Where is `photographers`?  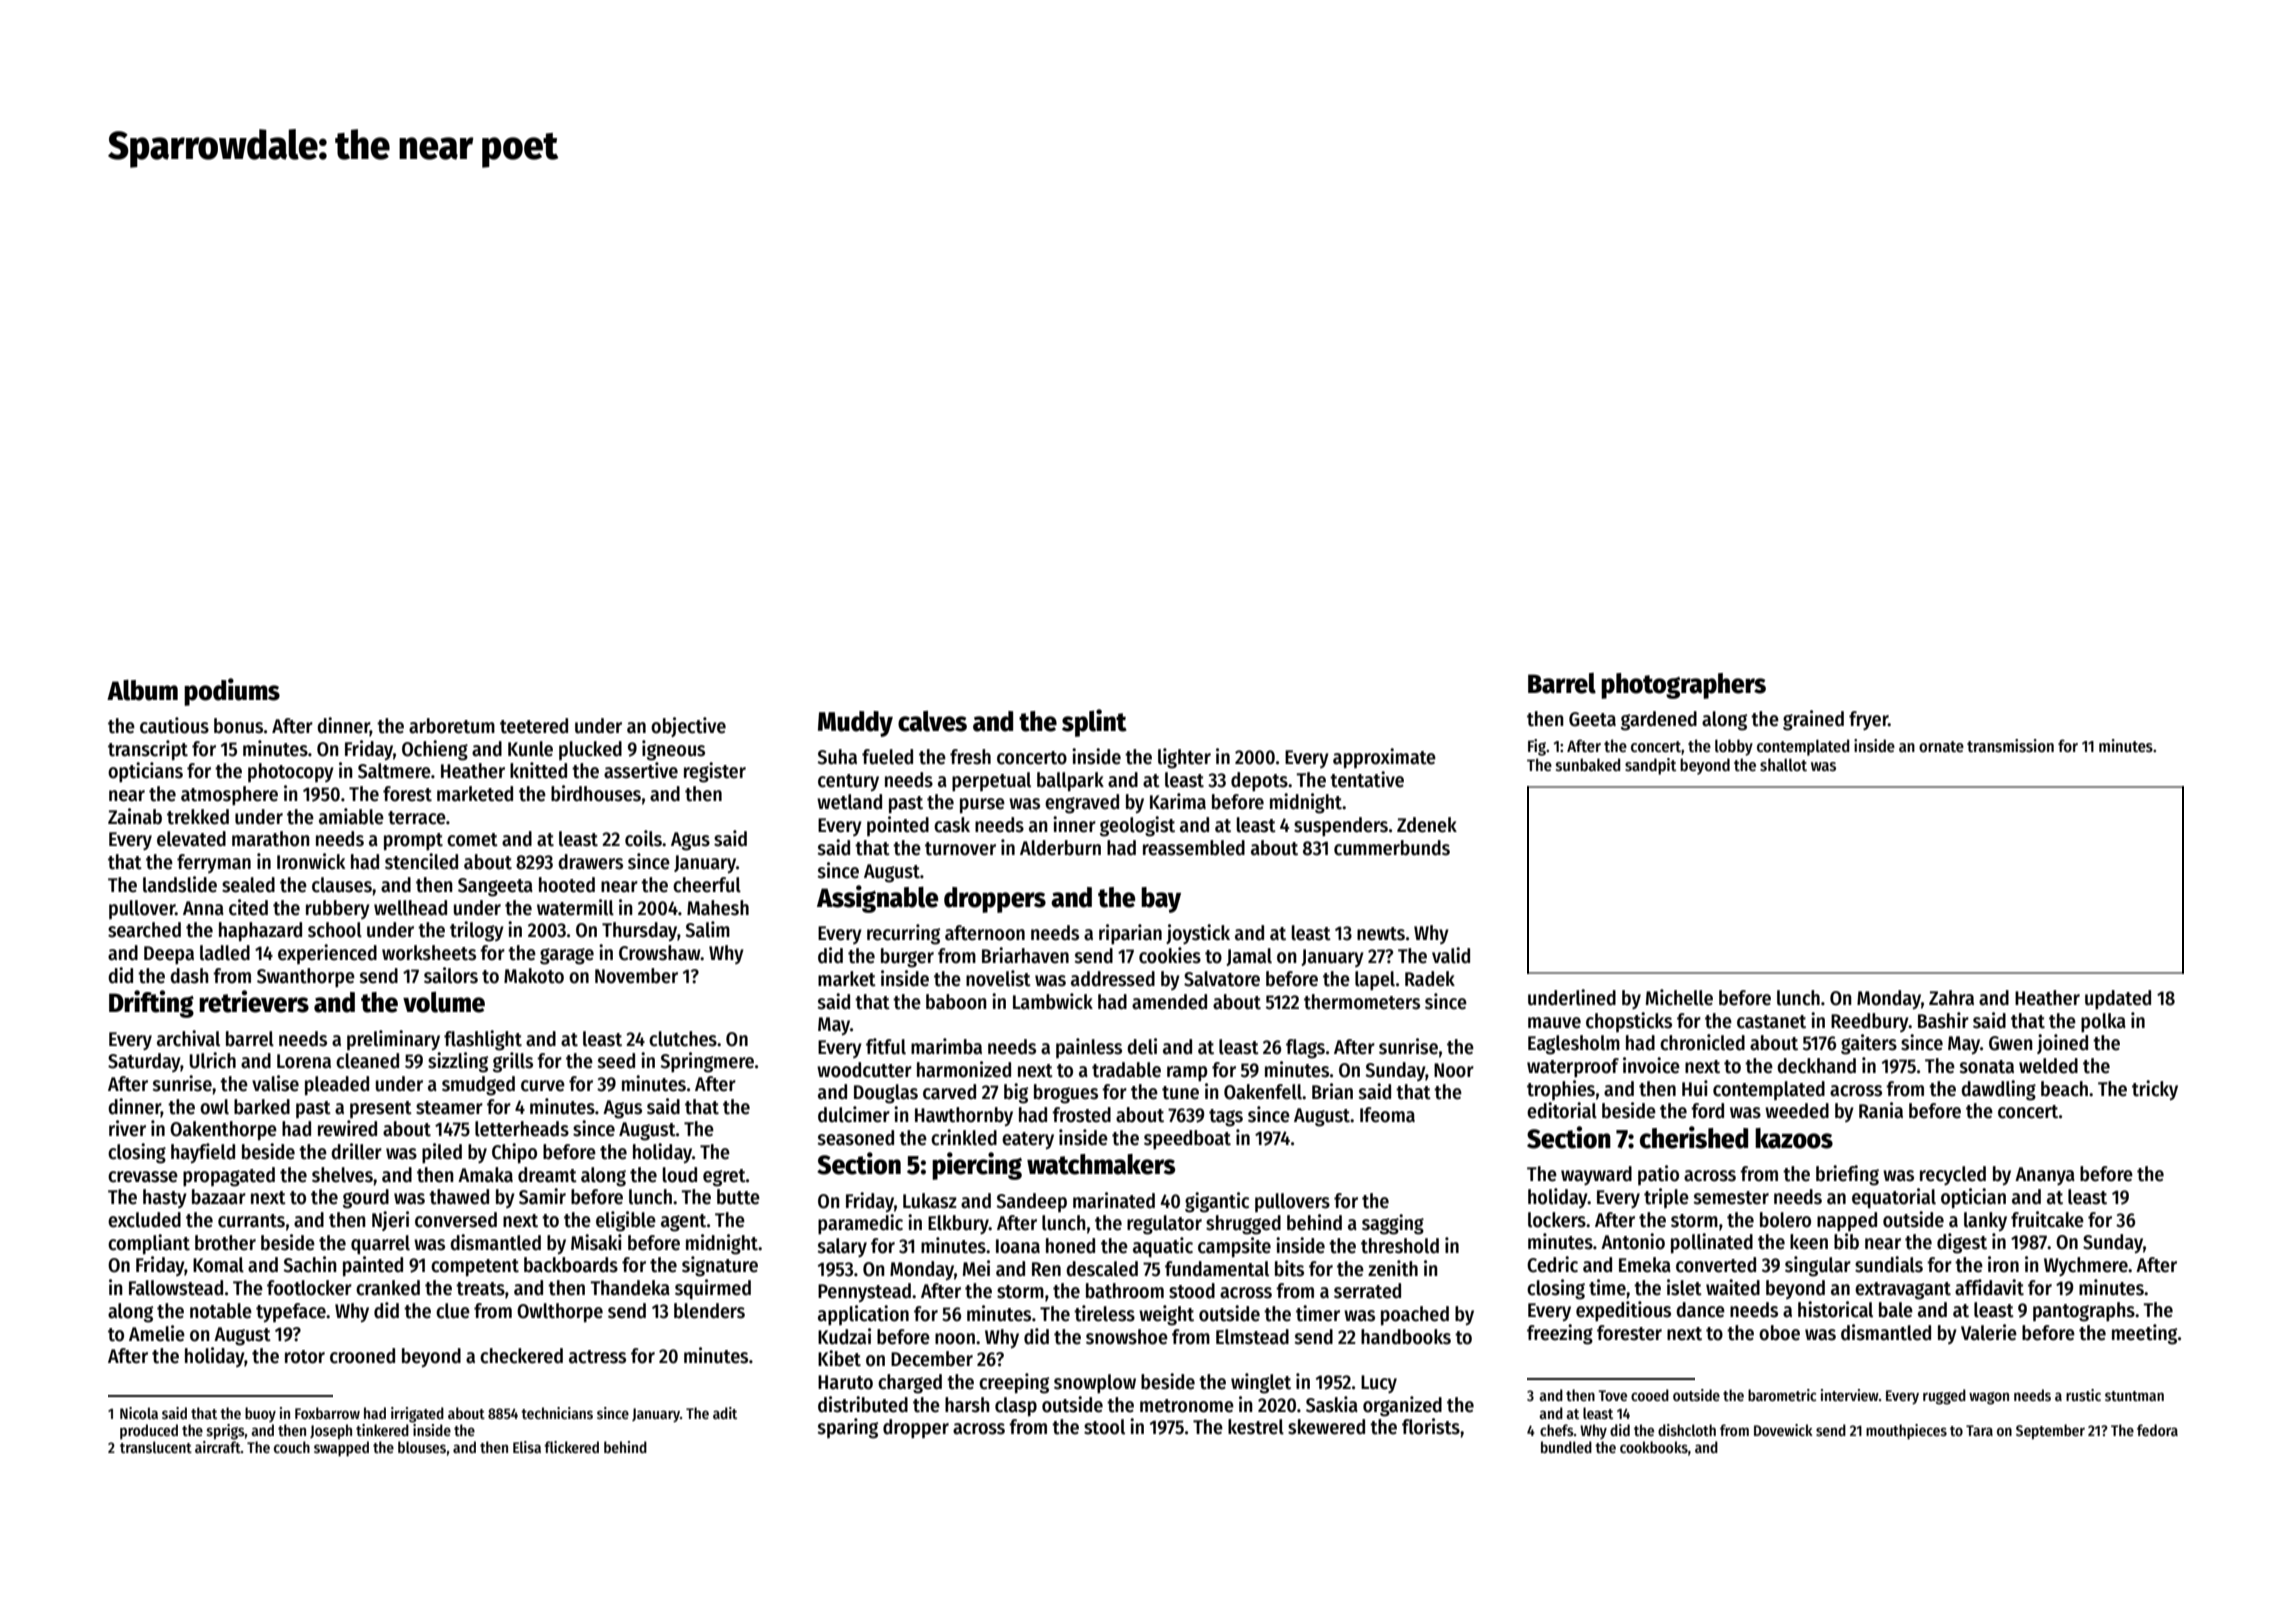 photographers is located at coordinates (1683, 686).
